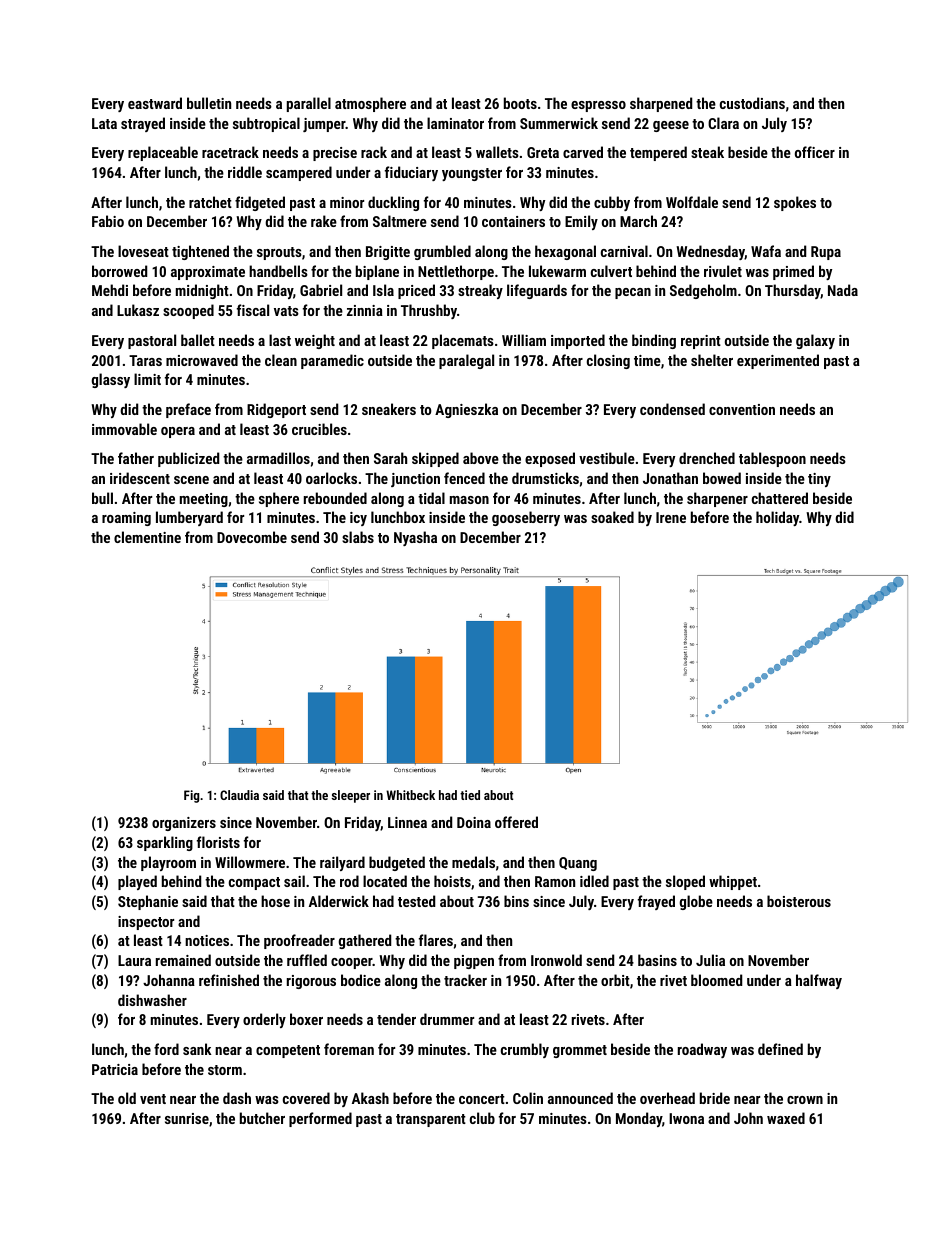 The width and height of the image is (952, 1233). What do you see at coordinates (358, 537) in the image?
I see `slabs` at bounding box center [358, 537].
